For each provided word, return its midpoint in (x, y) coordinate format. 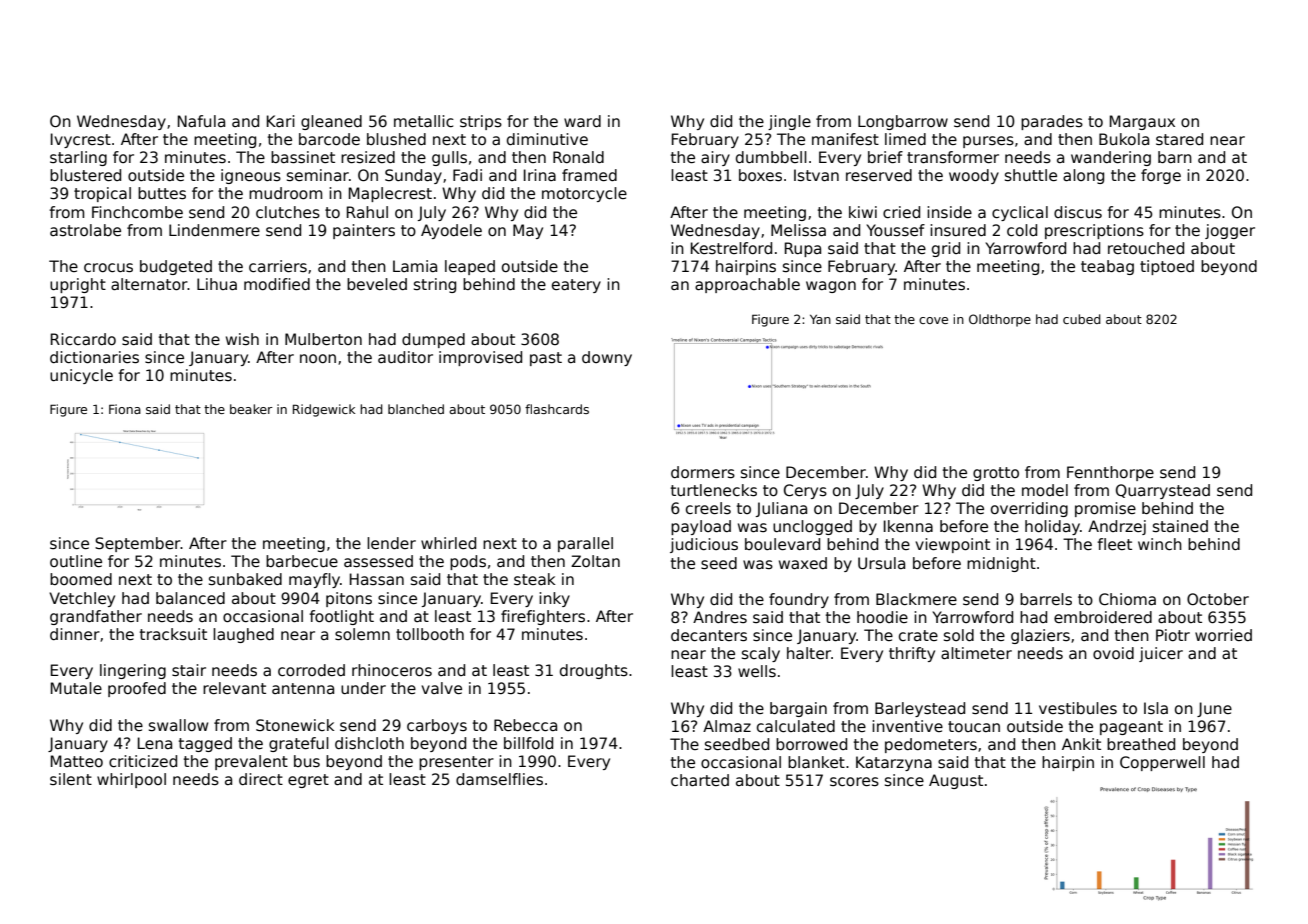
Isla (1156, 708)
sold (959, 635)
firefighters (543, 617)
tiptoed (1167, 267)
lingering (133, 671)
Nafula (201, 121)
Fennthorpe (1110, 473)
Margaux (1142, 122)
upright (78, 285)
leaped (470, 267)
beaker (251, 409)
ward (582, 121)
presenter (456, 763)
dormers (703, 472)
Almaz (727, 726)
